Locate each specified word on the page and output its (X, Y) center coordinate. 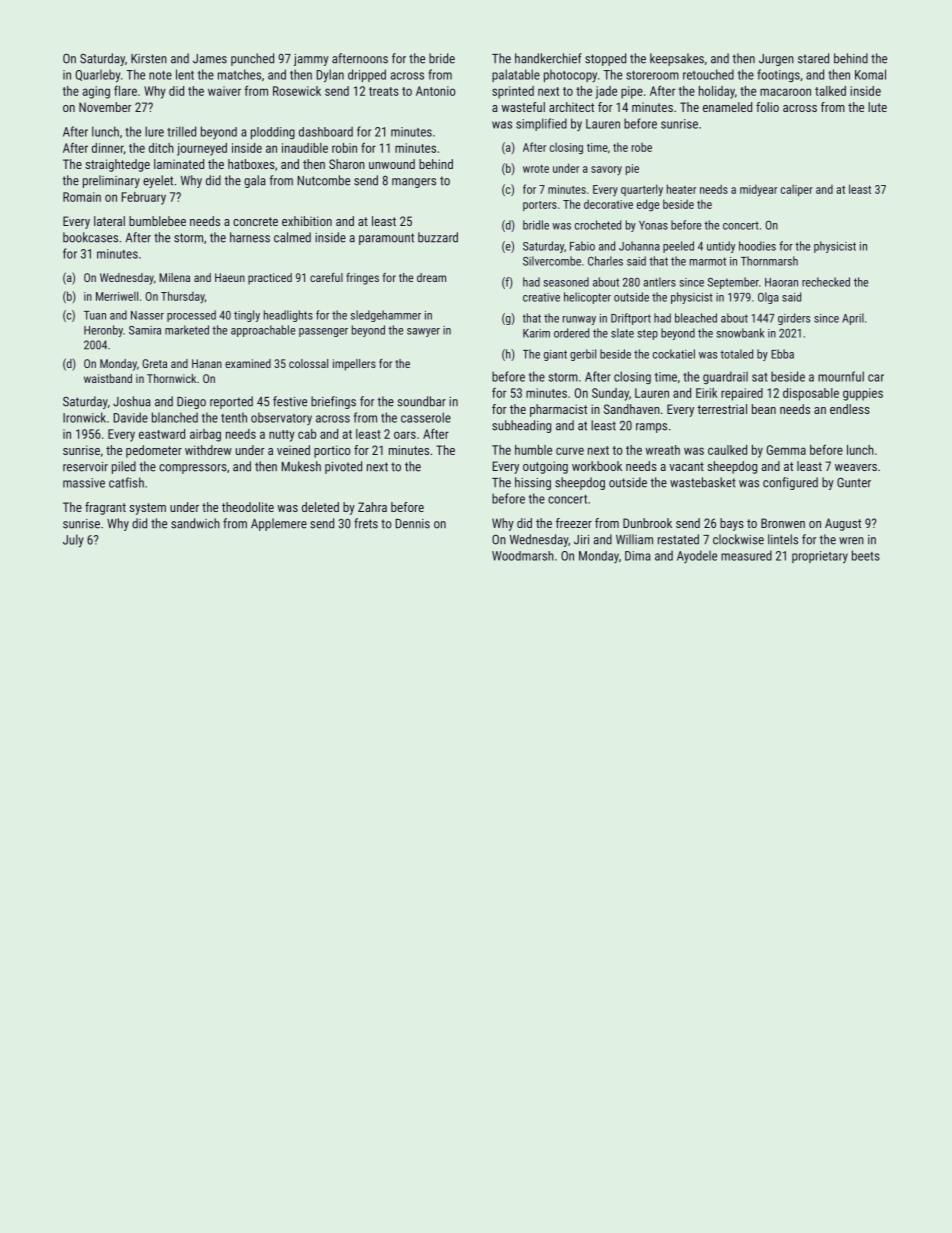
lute (877, 107)
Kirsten (149, 59)
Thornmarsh (769, 261)
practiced (270, 279)
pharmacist (558, 410)
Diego (191, 403)
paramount (386, 239)
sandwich (195, 523)
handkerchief (548, 58)
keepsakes (677, 59)
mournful (841, 376)
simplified (541, 124)
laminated (179, 164)
